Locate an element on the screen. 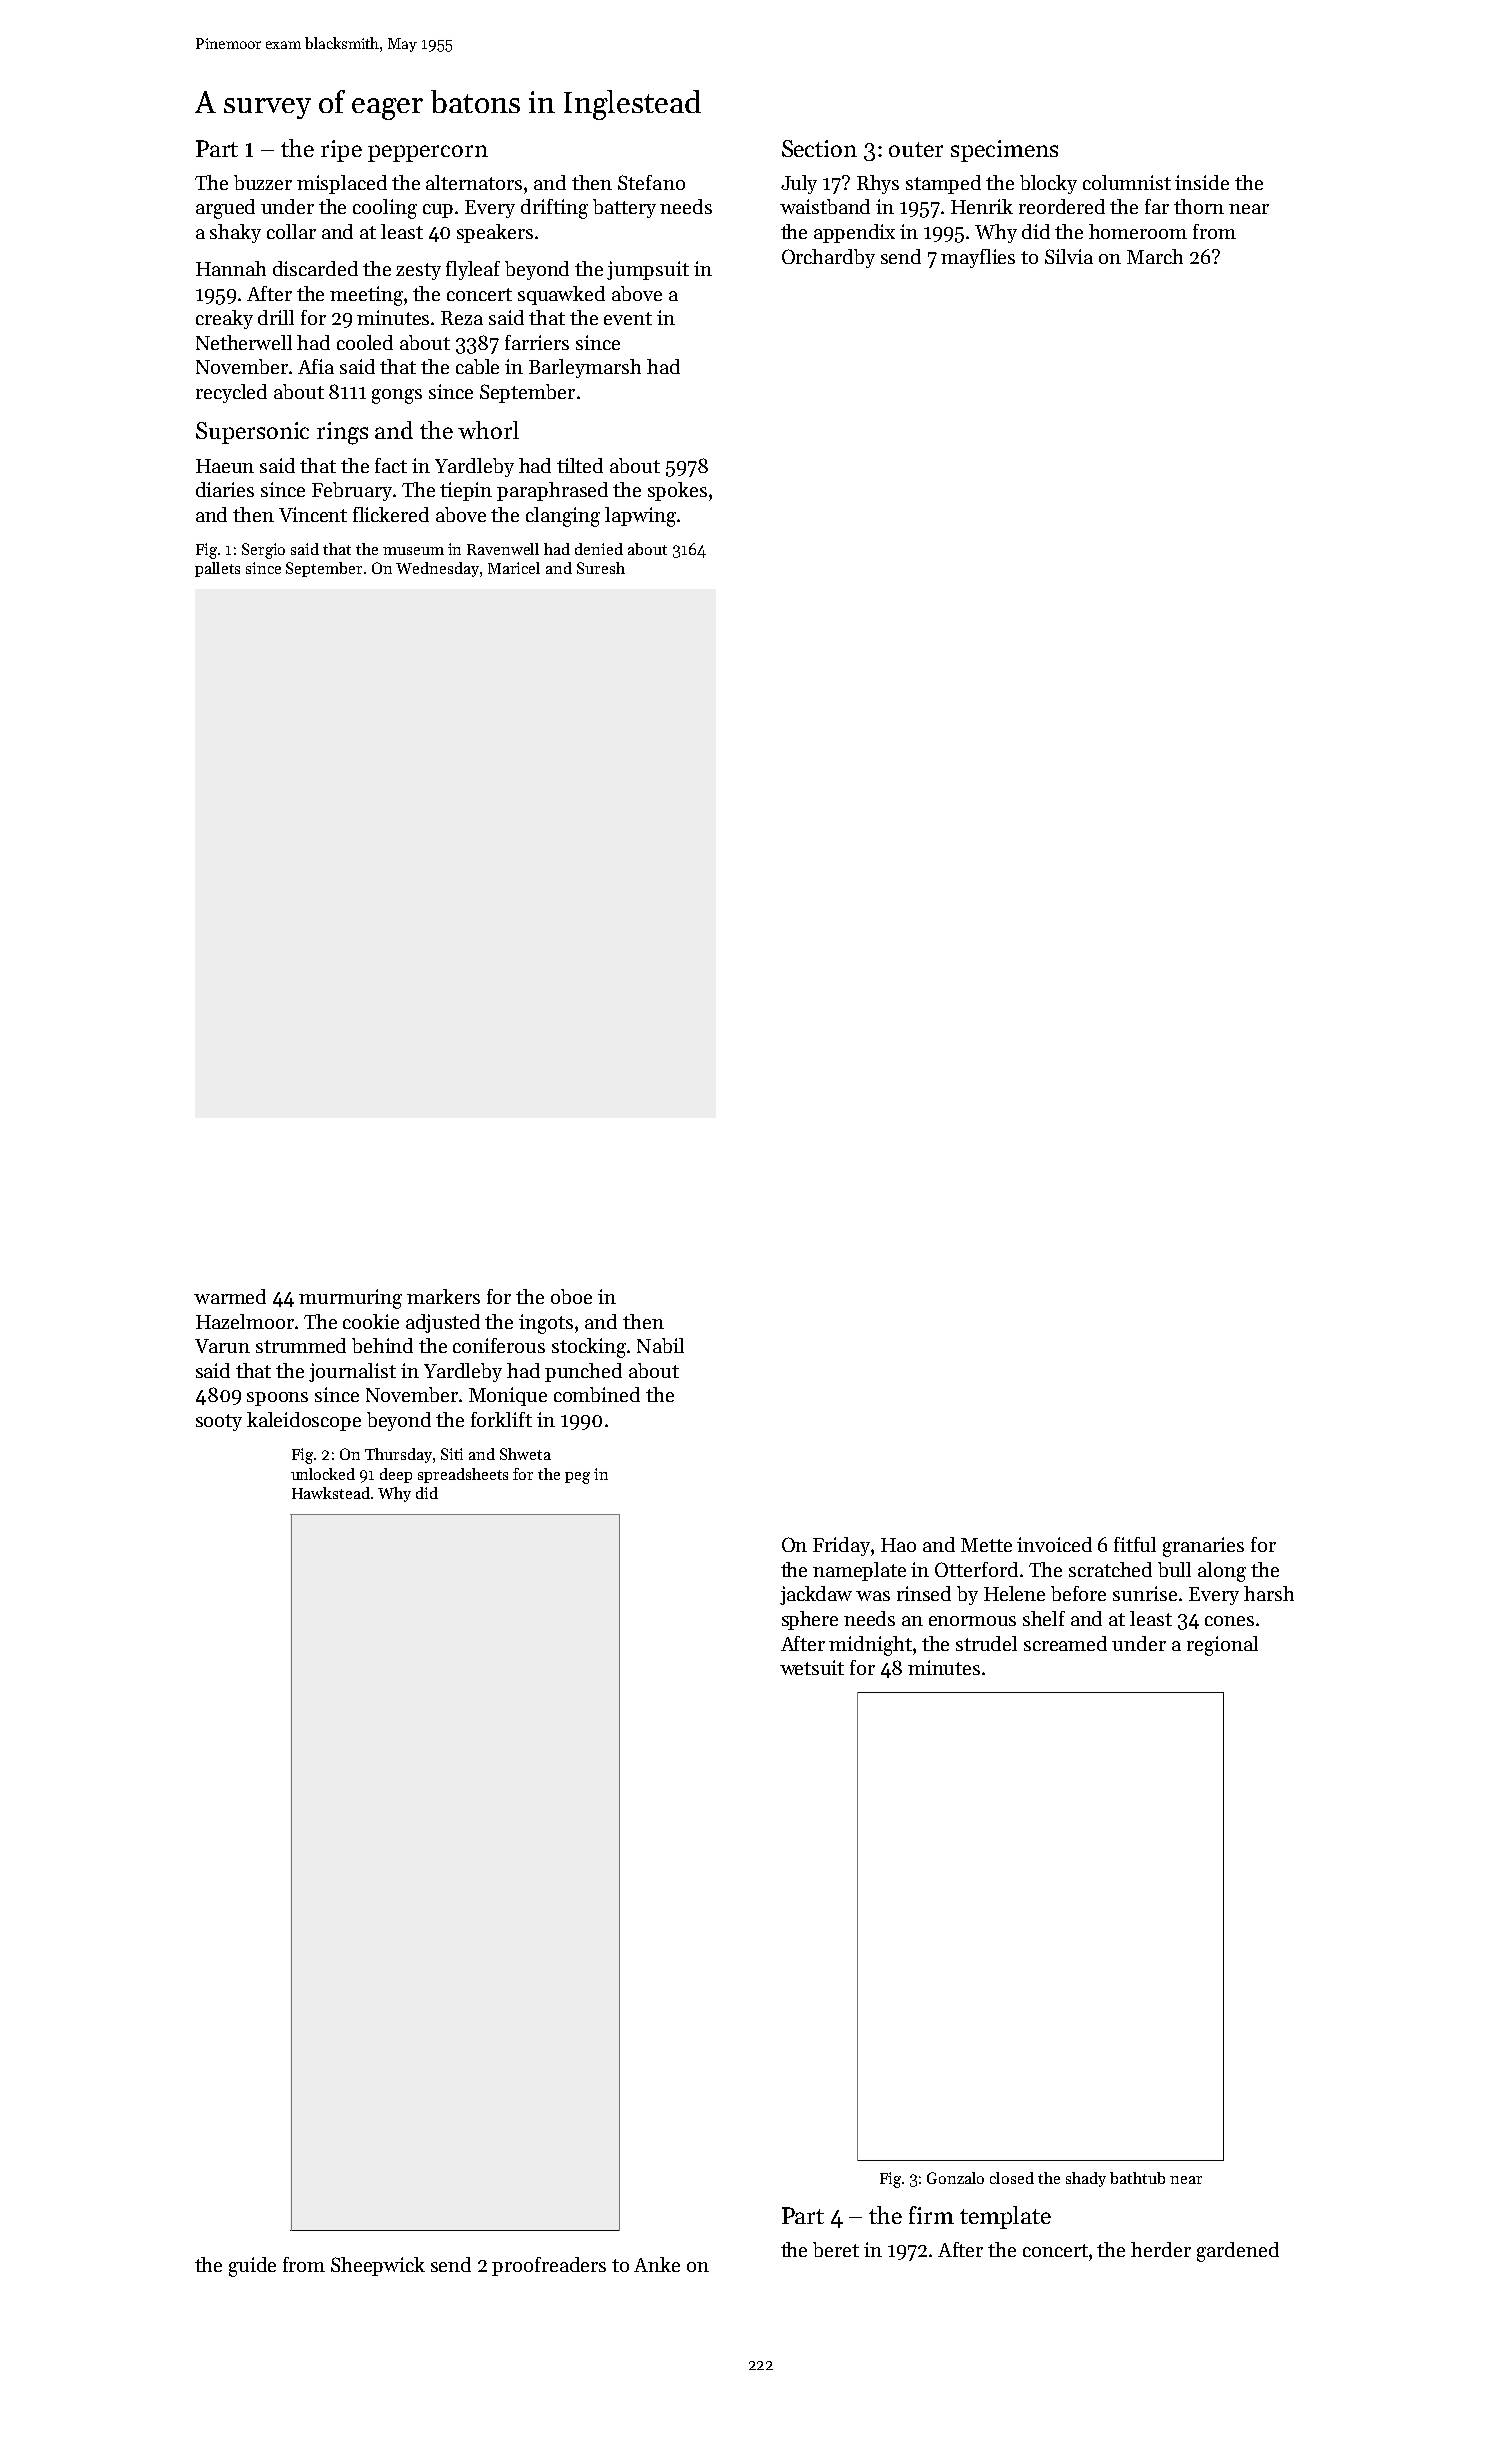 Image resolution: width=1496 pixels, height=2464 pixels. fitful is located at coordinates (1135, 1544).
